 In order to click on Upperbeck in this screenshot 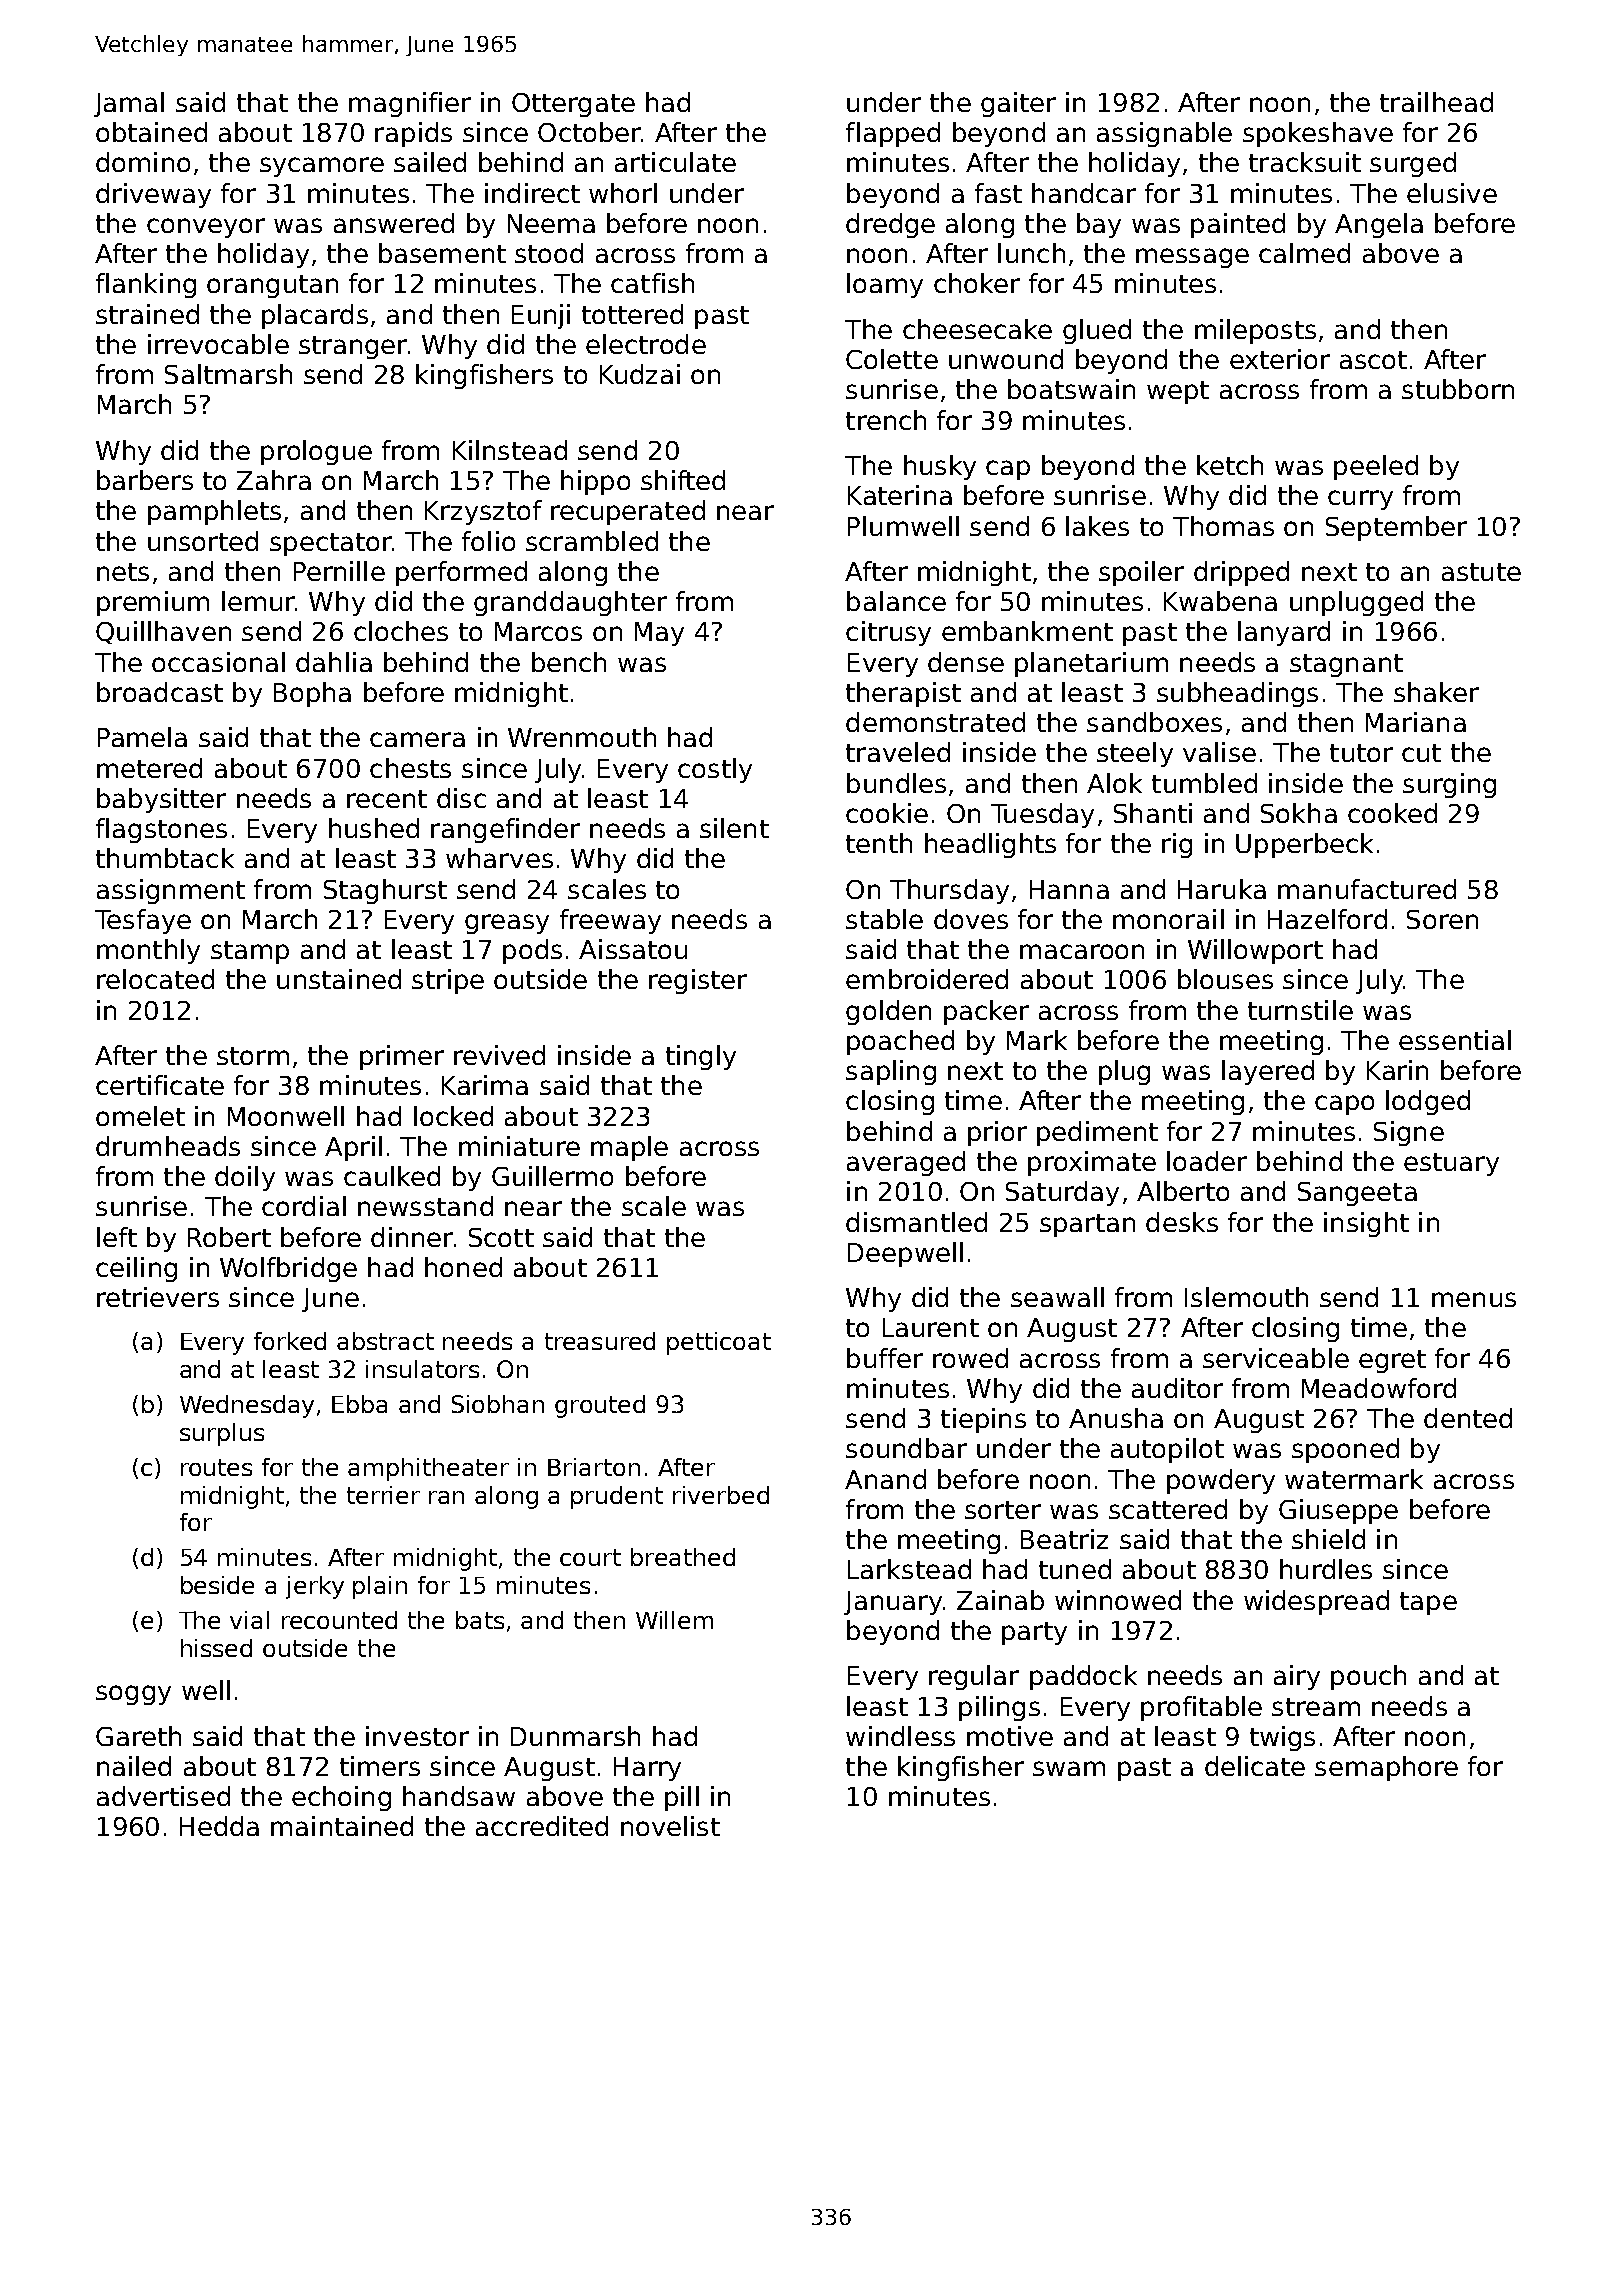, I will do `click(1304, 845)`.
